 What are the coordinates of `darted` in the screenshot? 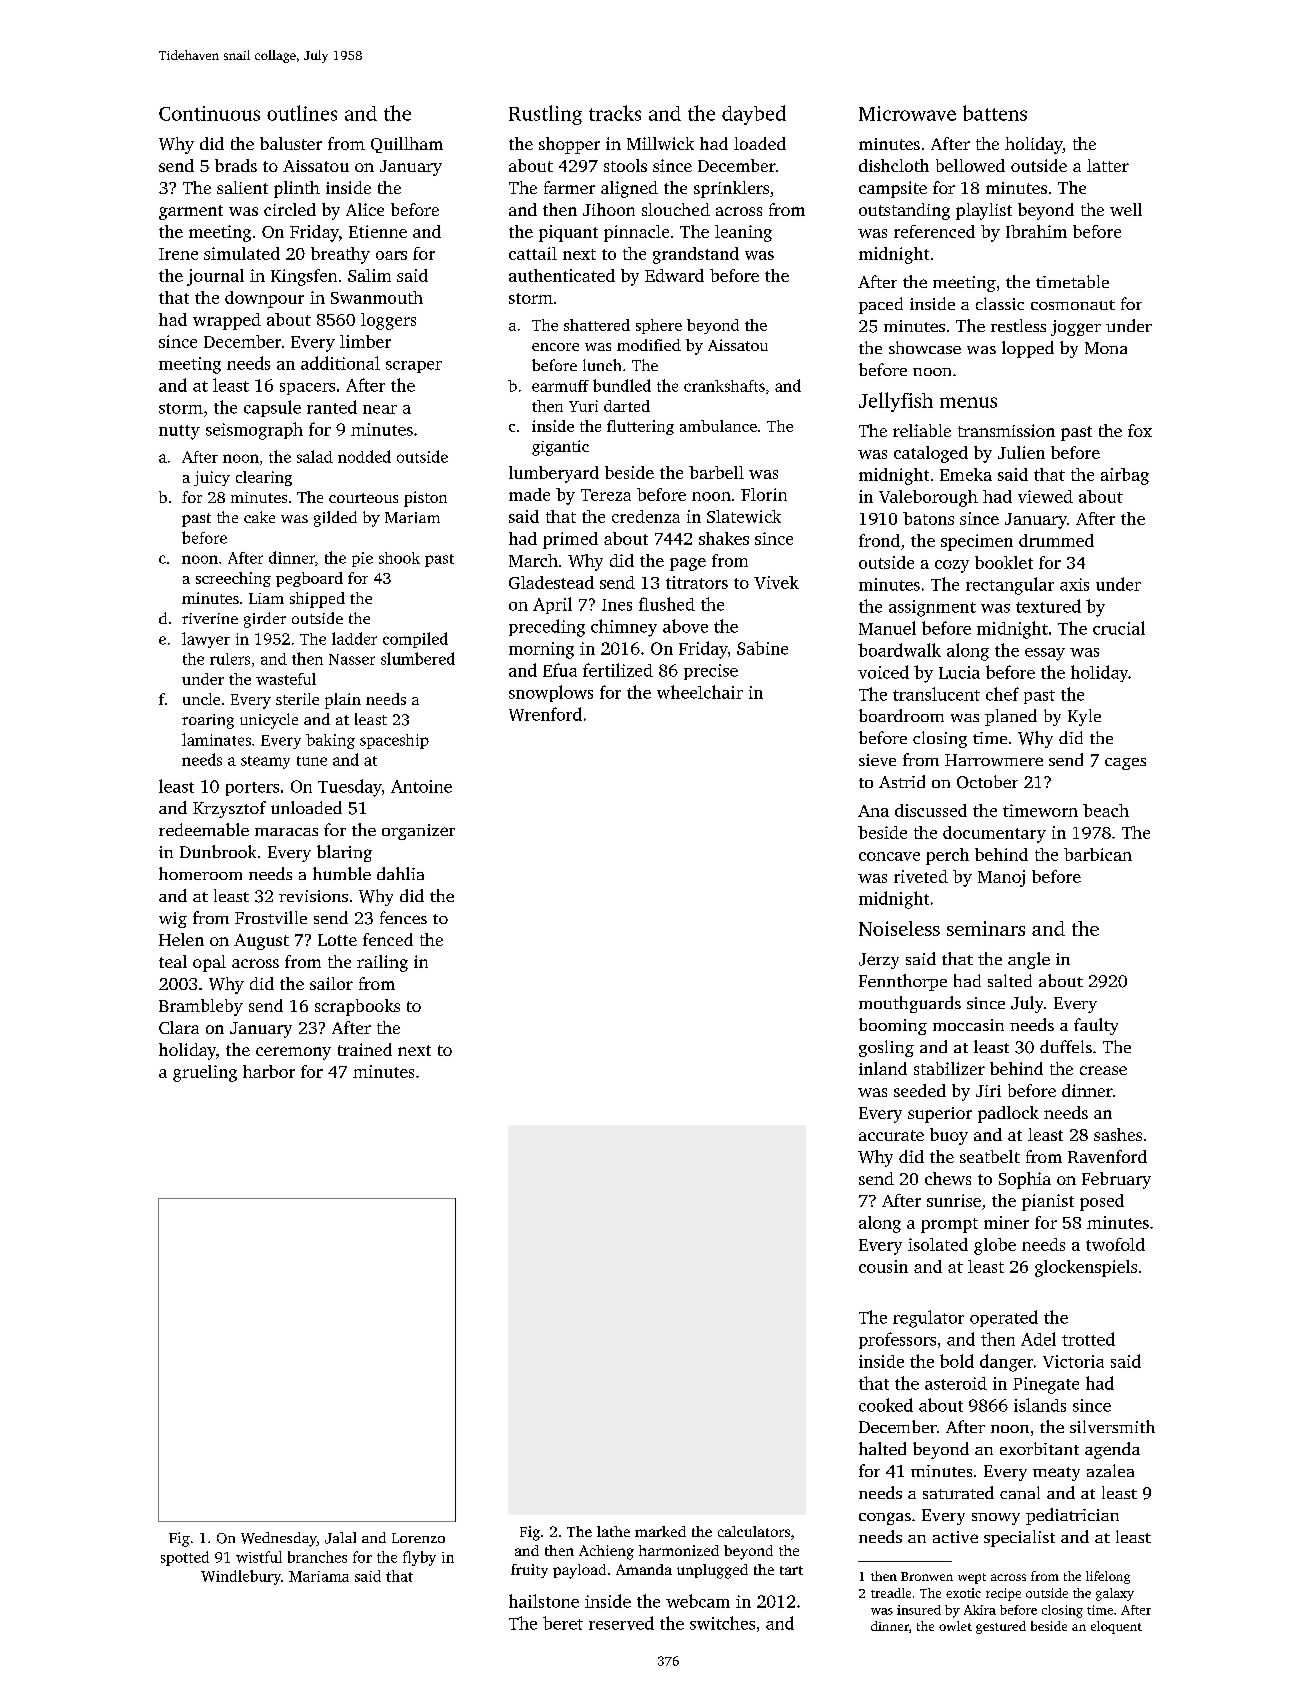 It's located at (627, 406).
